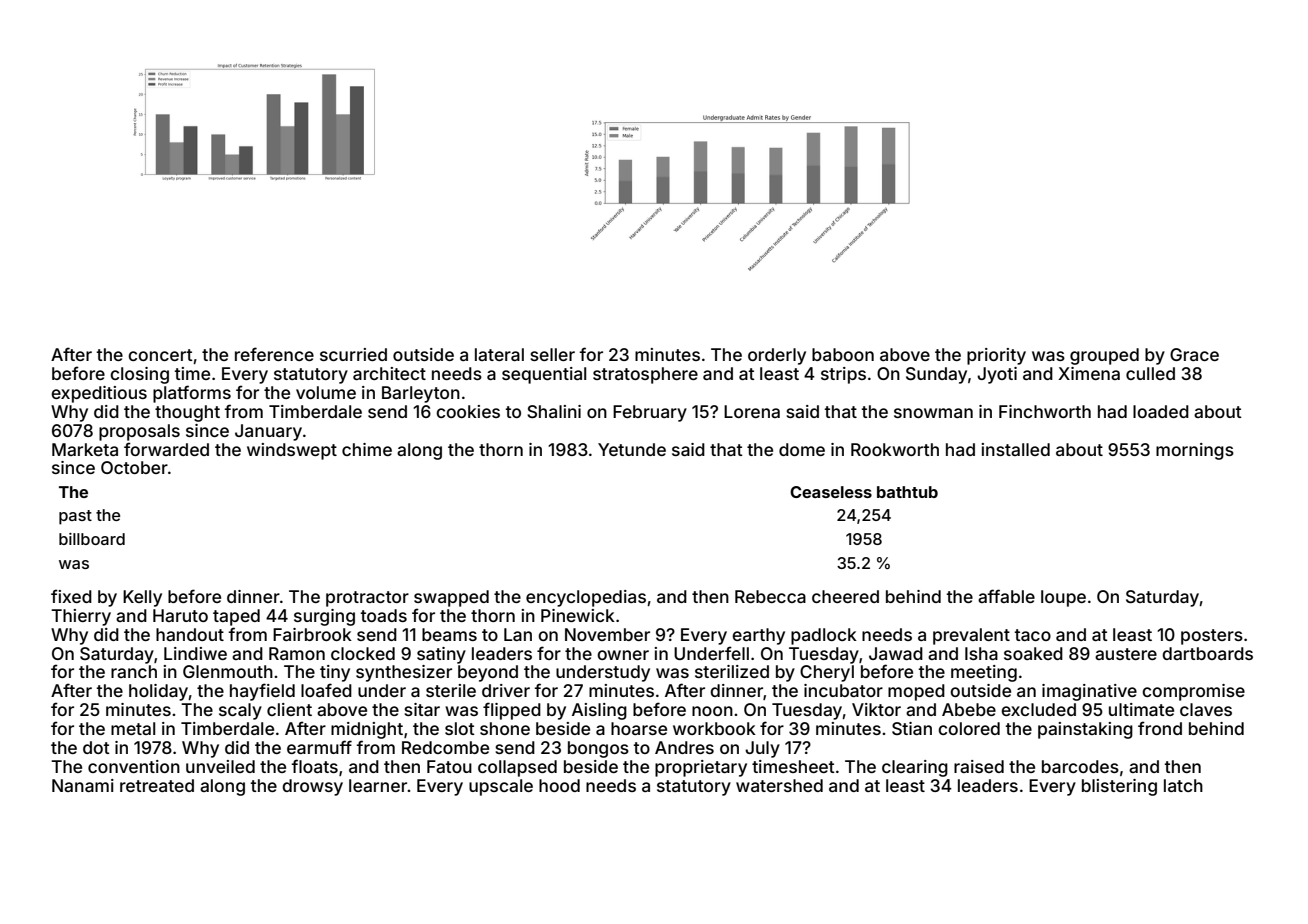 The width and height of the document is (1308, 924). What do you see at coordinates (907, 492) in the document?
I see `bathtub` at bounding box center [907, 492].
